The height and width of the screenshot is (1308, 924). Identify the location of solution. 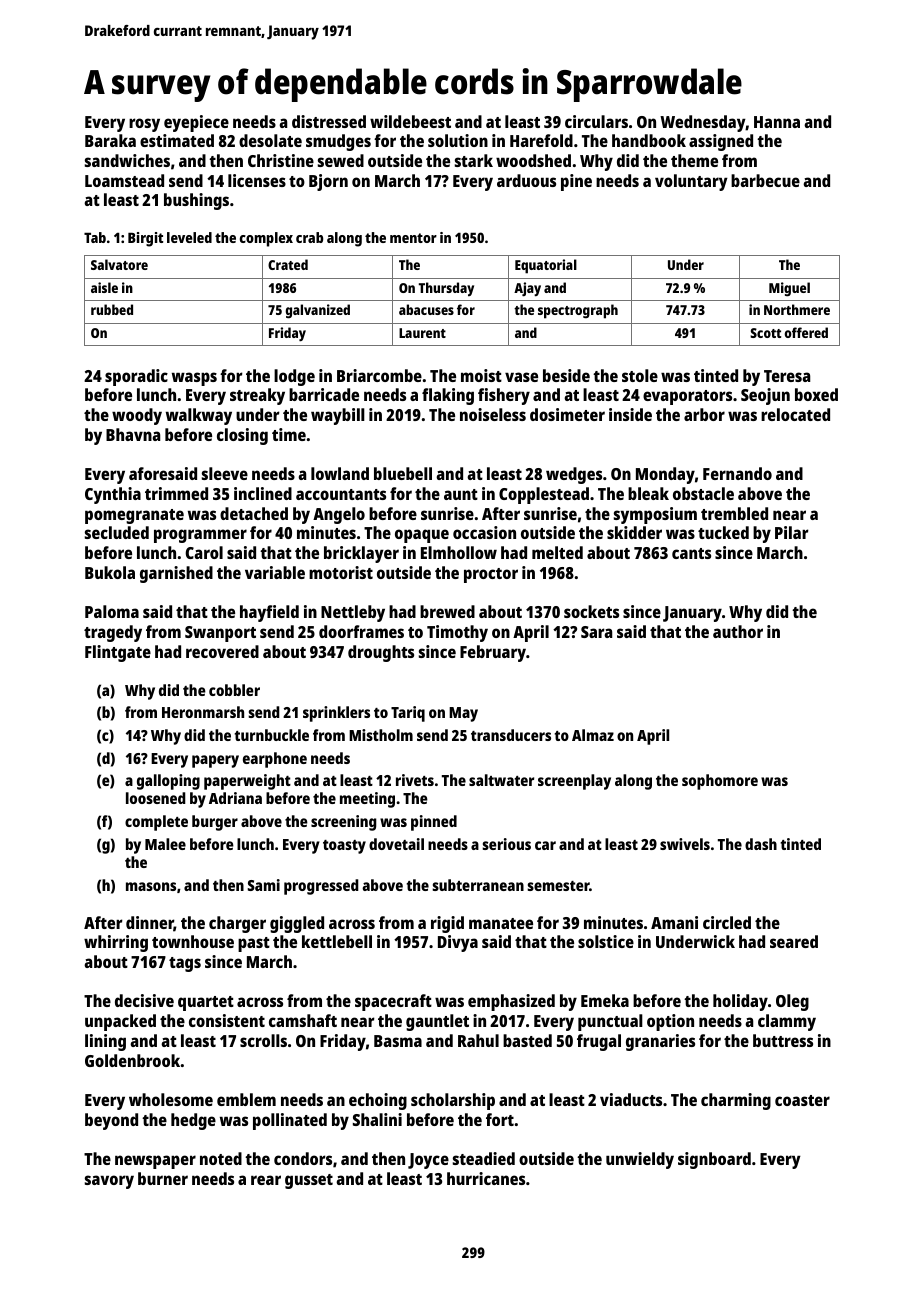
(458, 140).
